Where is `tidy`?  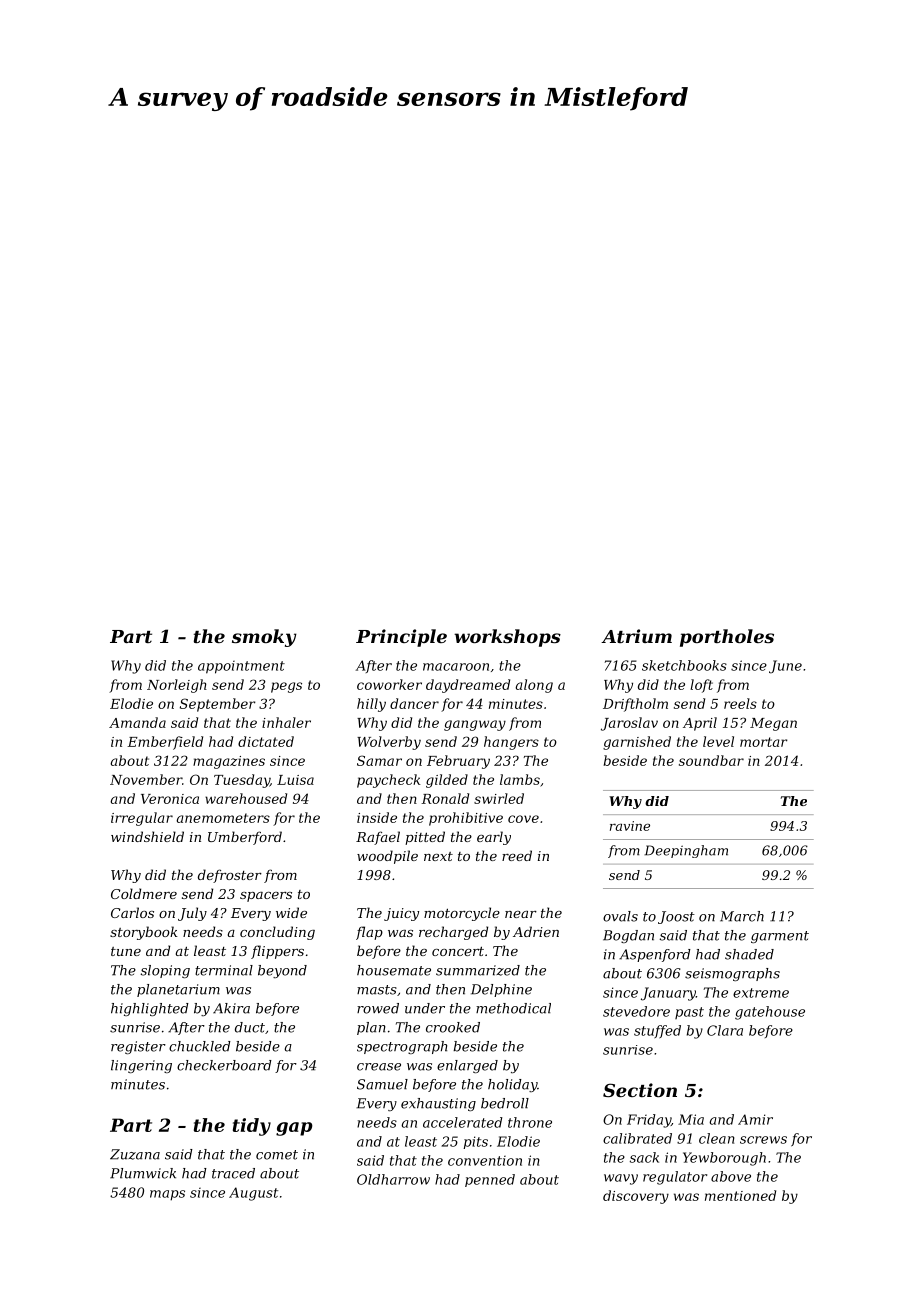
tidy is located at coordinates (252, 1127).
